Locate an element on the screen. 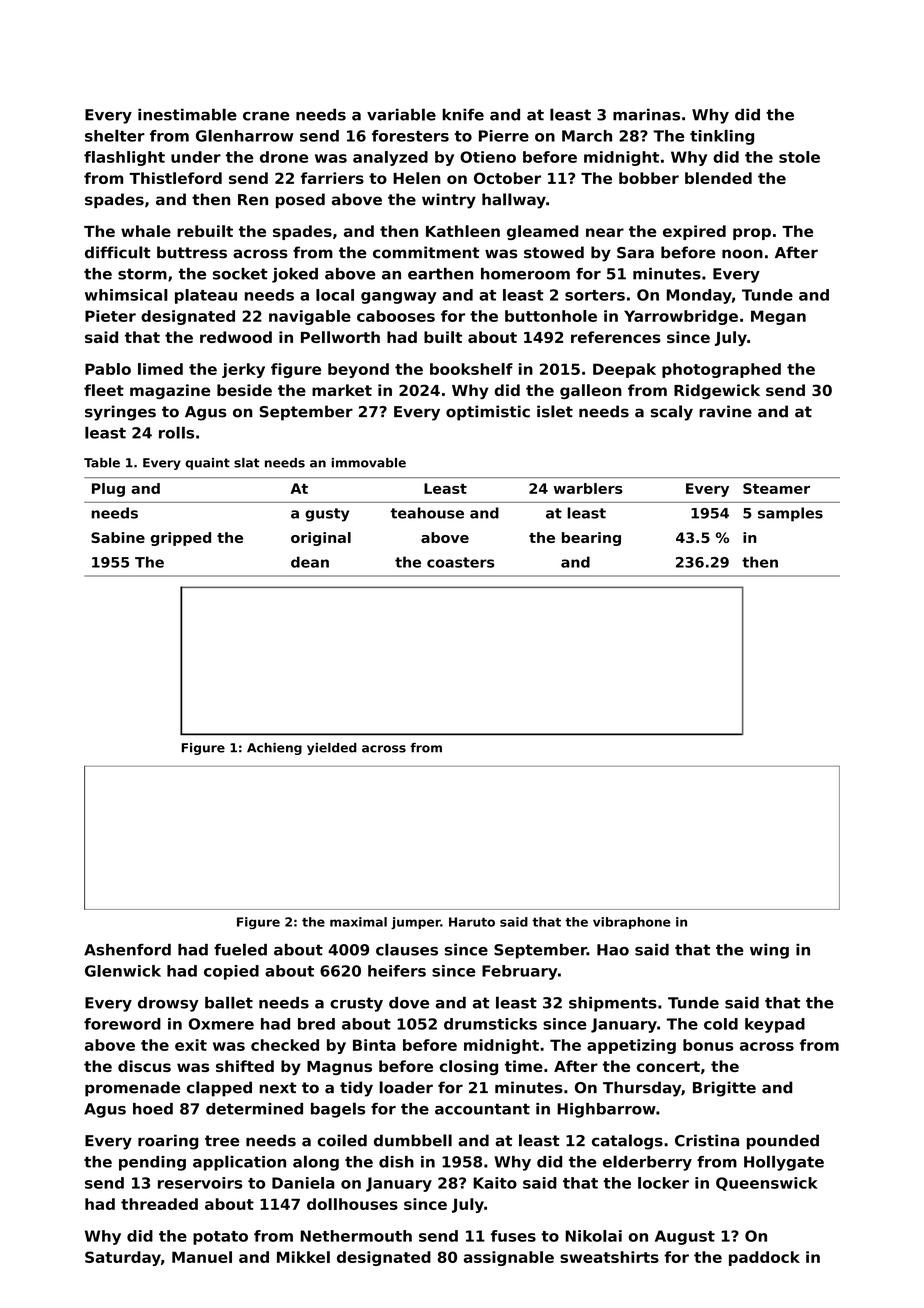 The height and width of the screenshot is (1308, 924). buttress is located at coordinates (192, 252).
